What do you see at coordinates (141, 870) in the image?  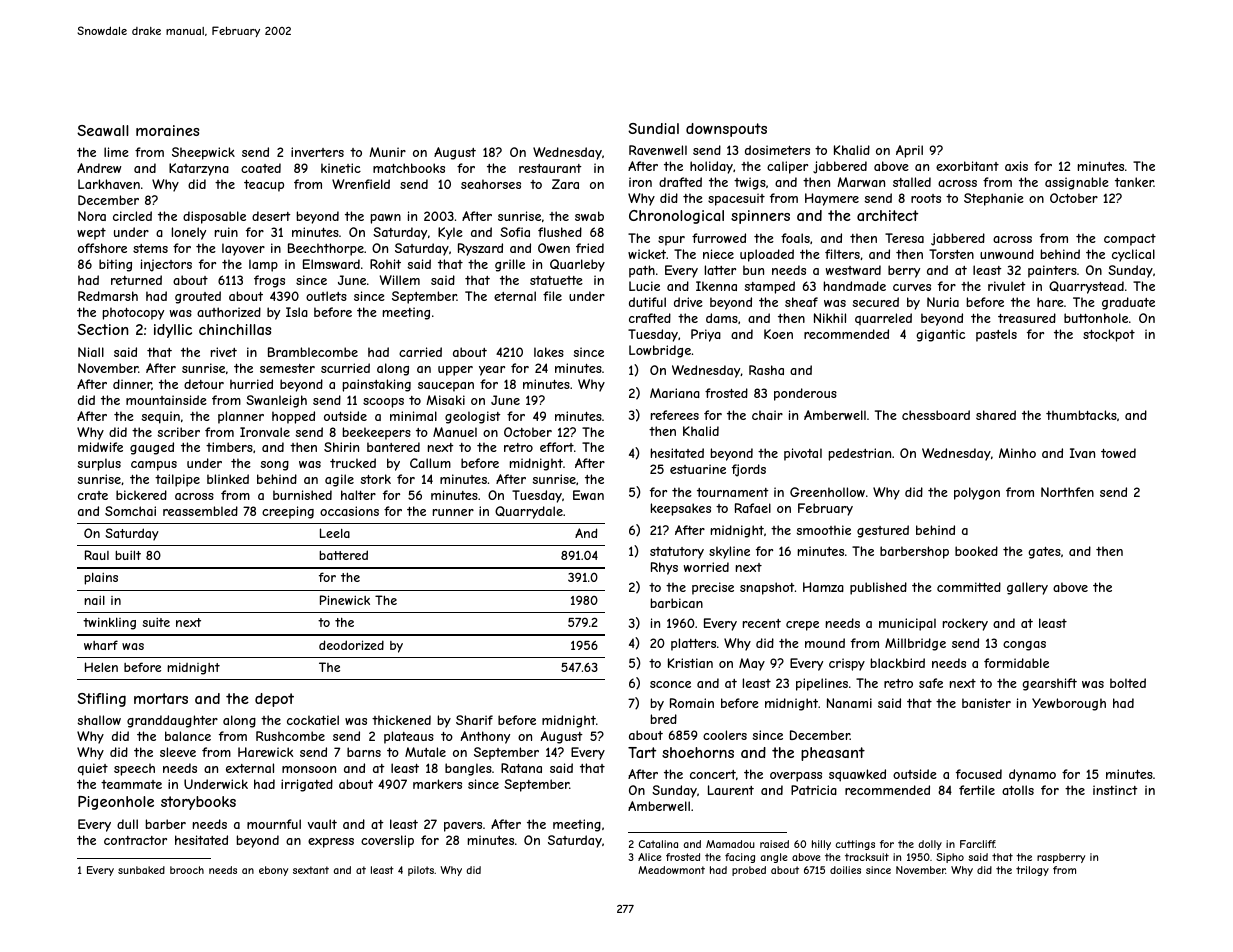 I see `sunbaked` at bounding box center [141, 870].
